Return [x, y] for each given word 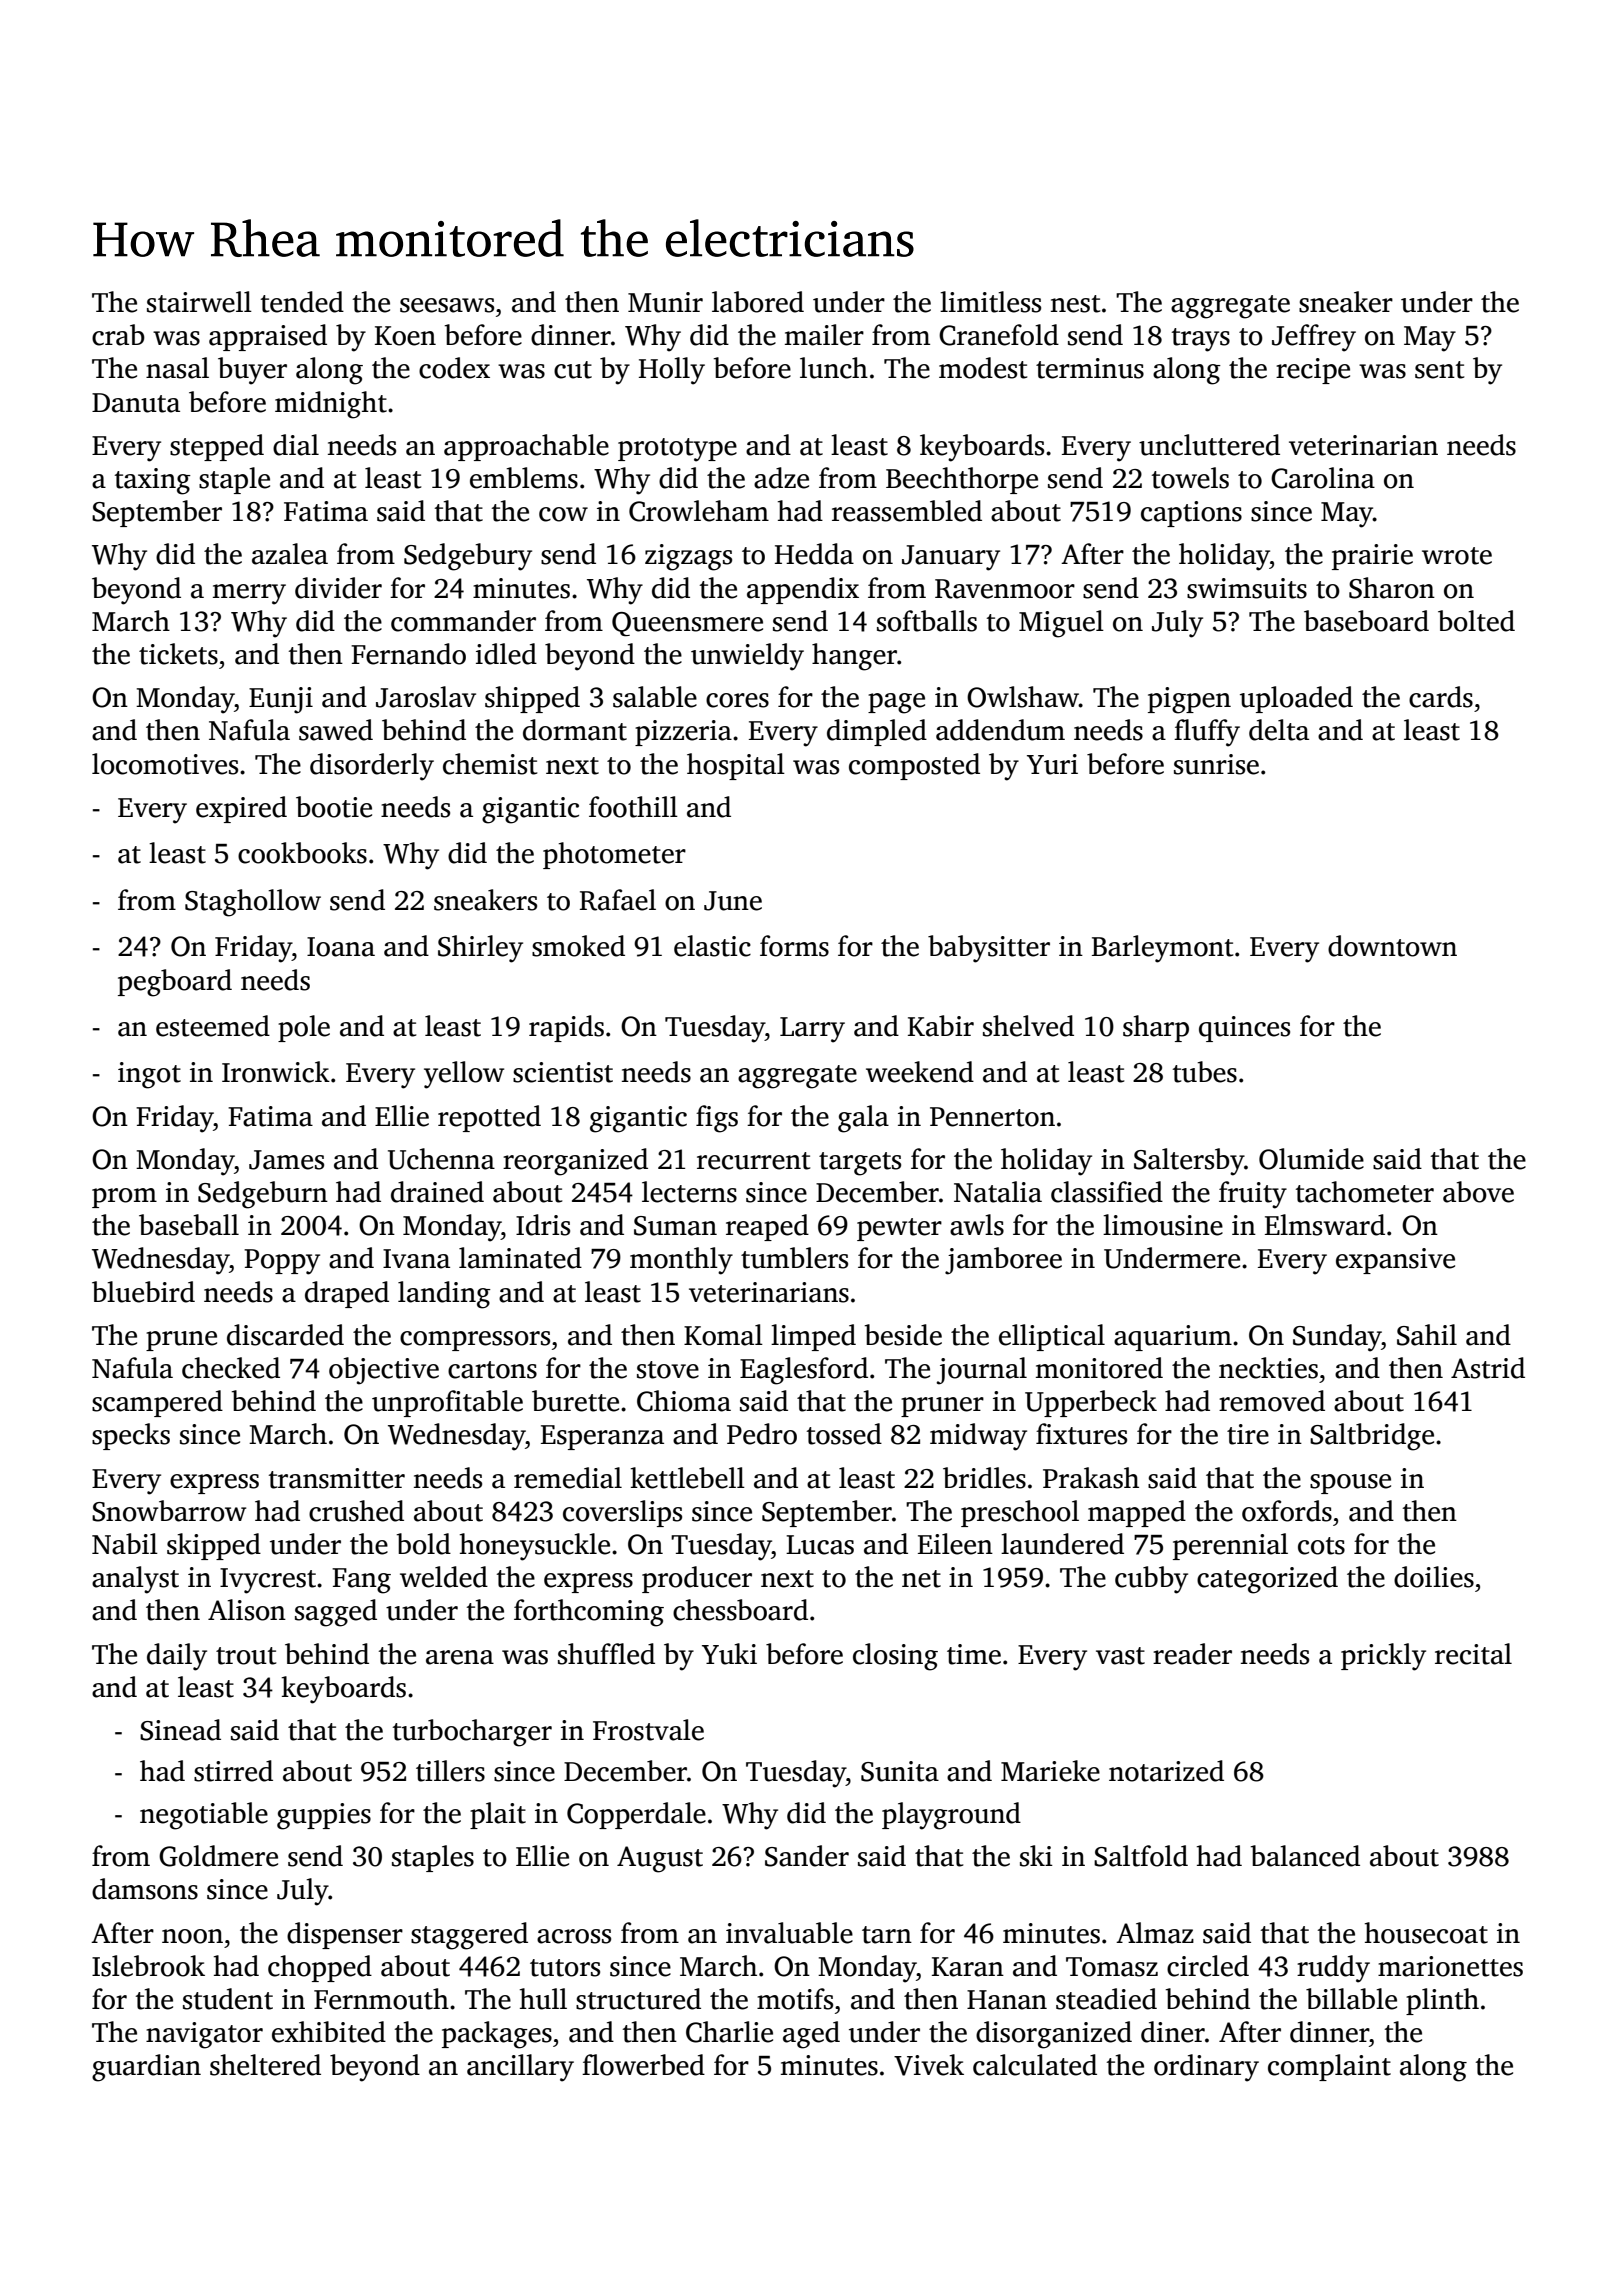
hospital [736, 766]
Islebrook [148, 1966]
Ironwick [276, 1072]
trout [246, 1656]
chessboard [740, 1610]
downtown [1392, 946]
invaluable [789, 1933]
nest [1075, 304]
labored [758, 302]
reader [1192, 1654]
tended [302, 302]
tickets [178, 654]
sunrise [1216, 764]
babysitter [989, 949]
